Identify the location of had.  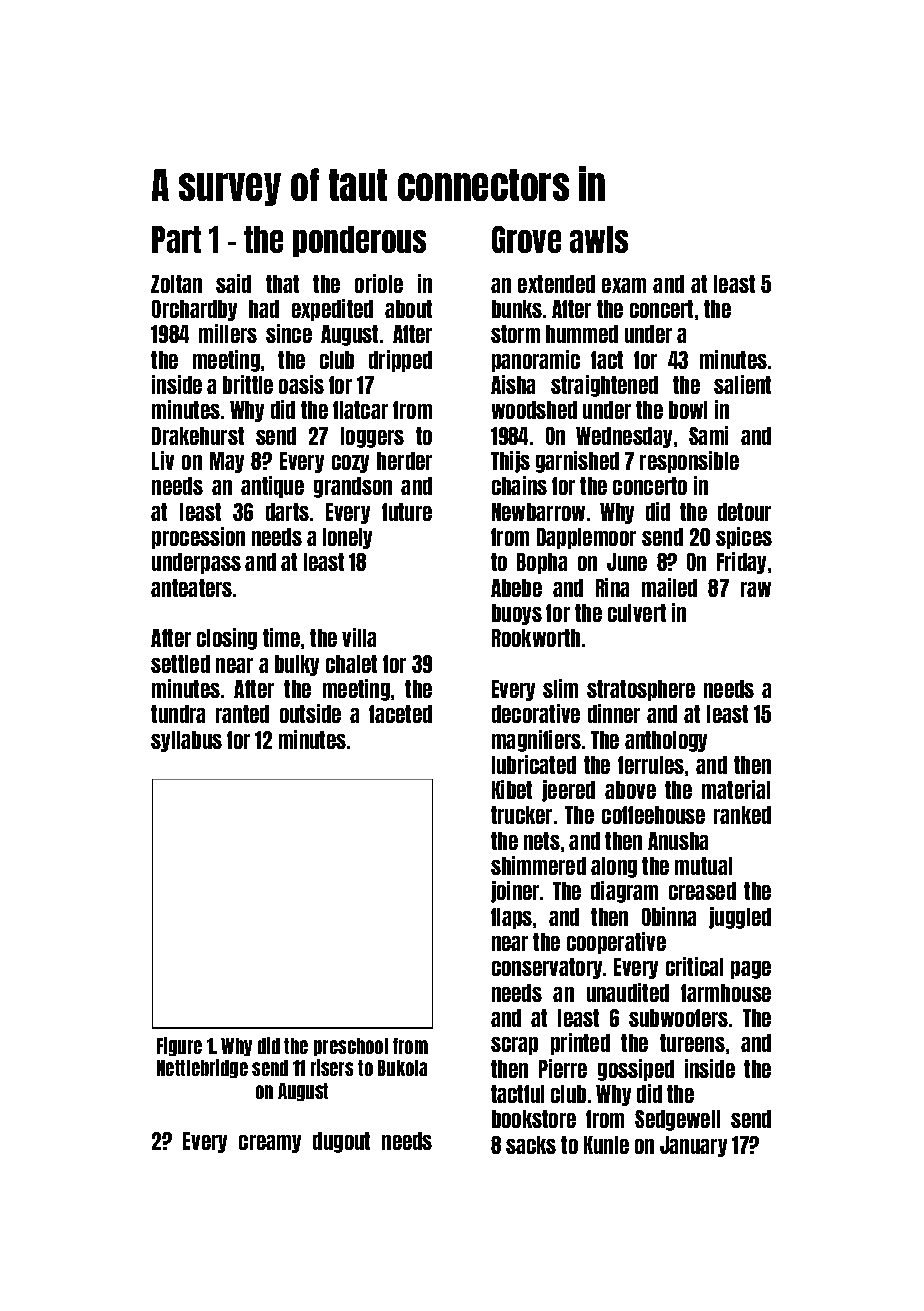
(264, 309).
